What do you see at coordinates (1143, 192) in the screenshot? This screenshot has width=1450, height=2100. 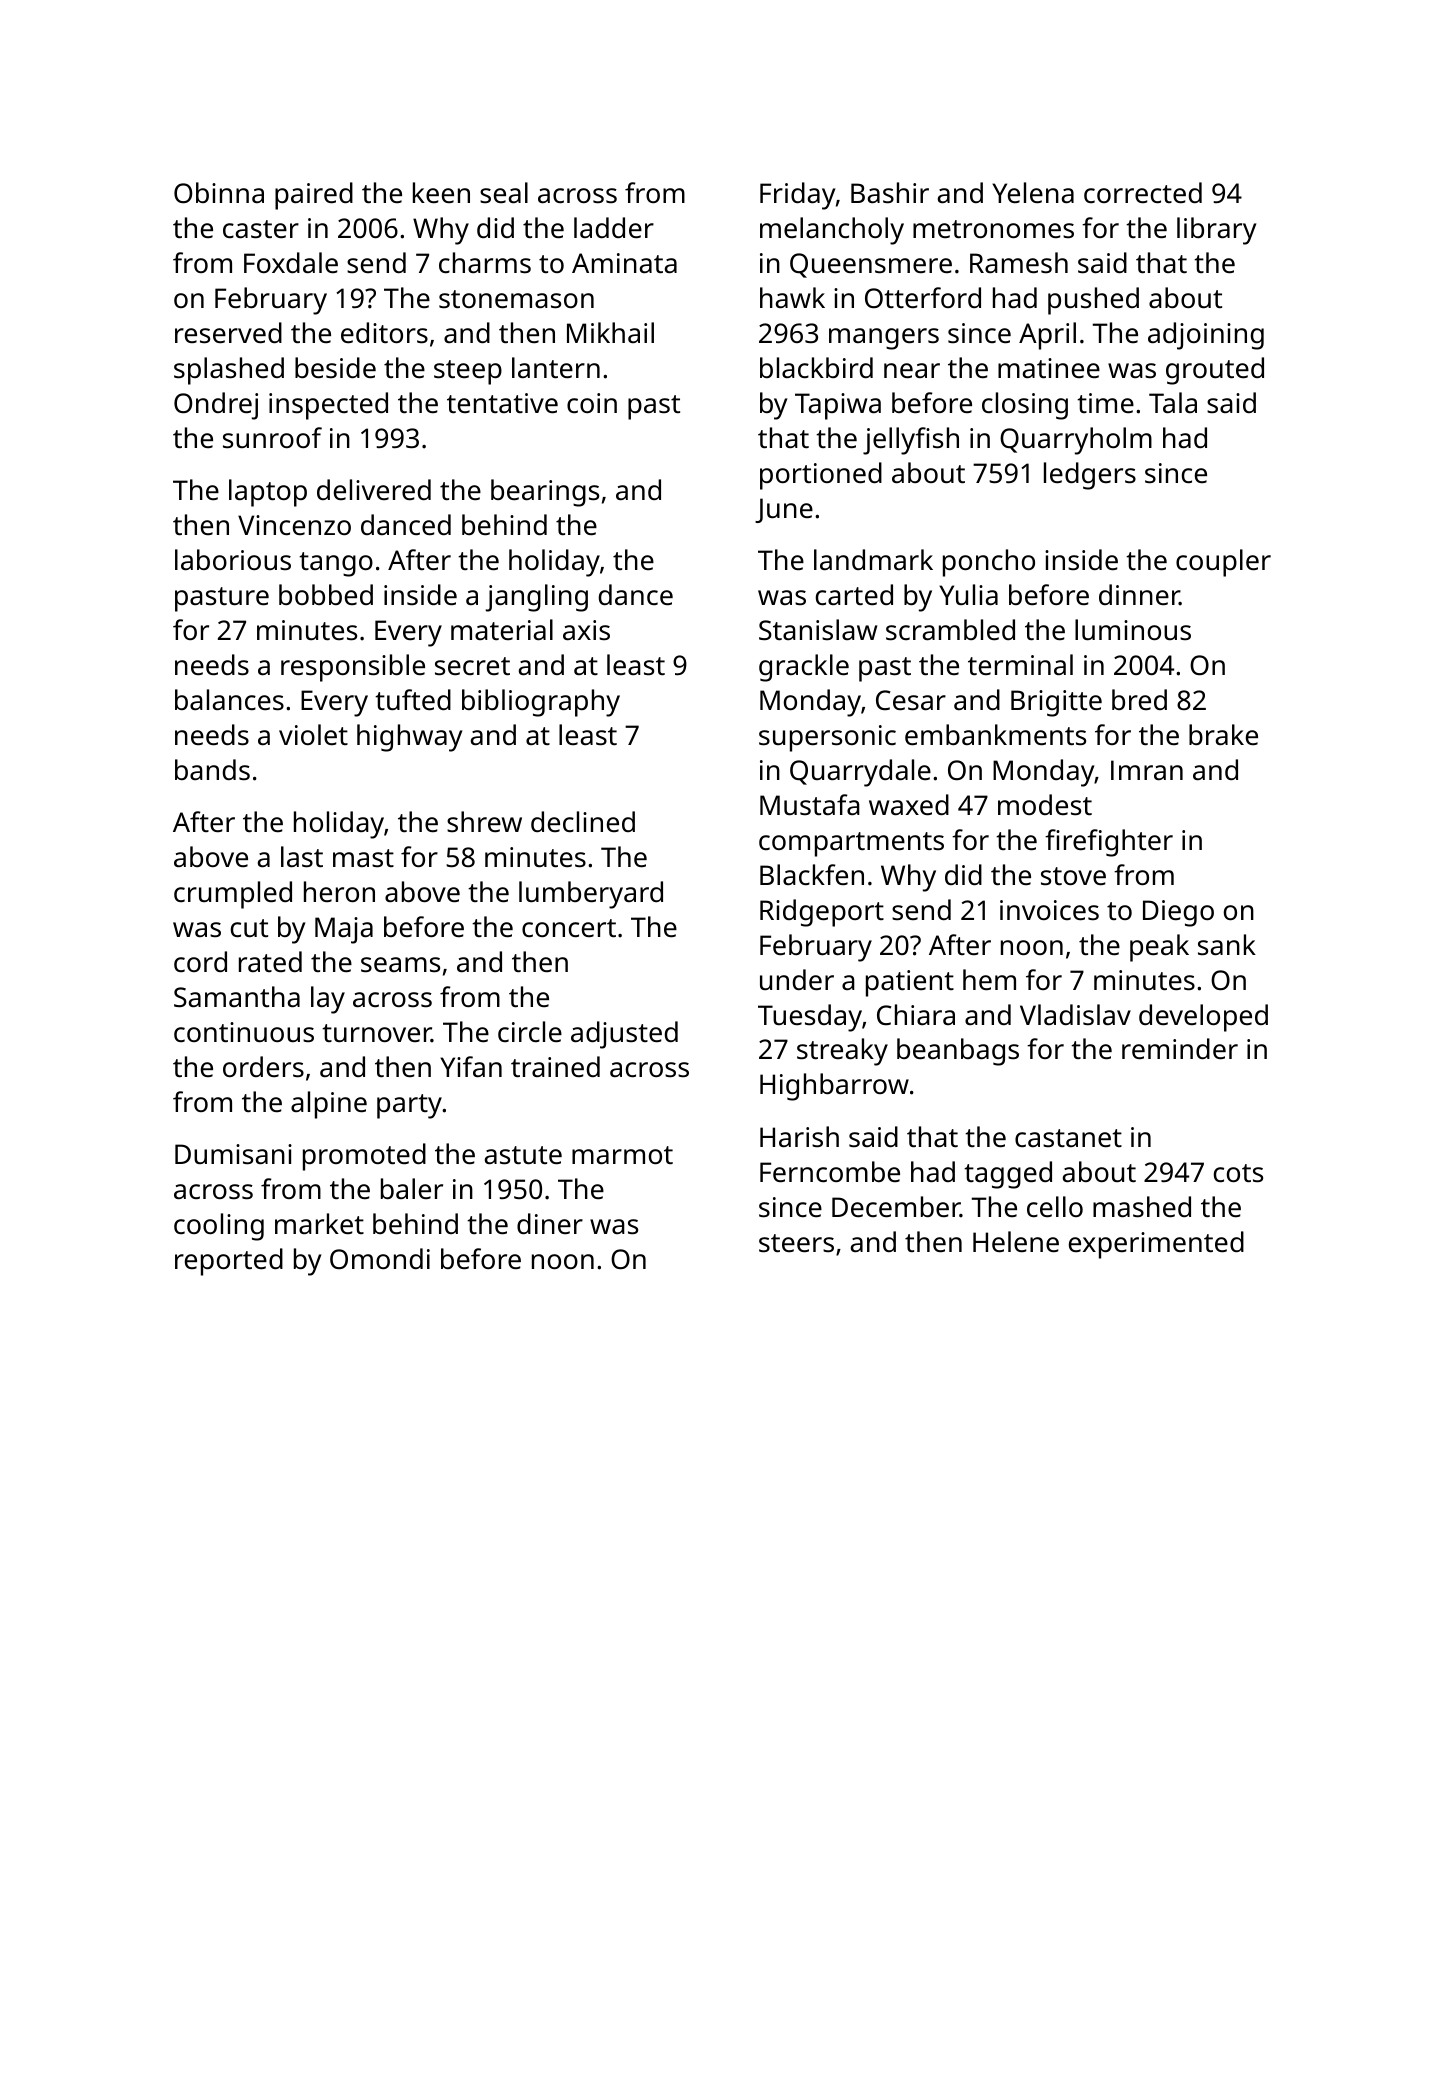 I see `corrected` at bounding box center [1143, 192].
